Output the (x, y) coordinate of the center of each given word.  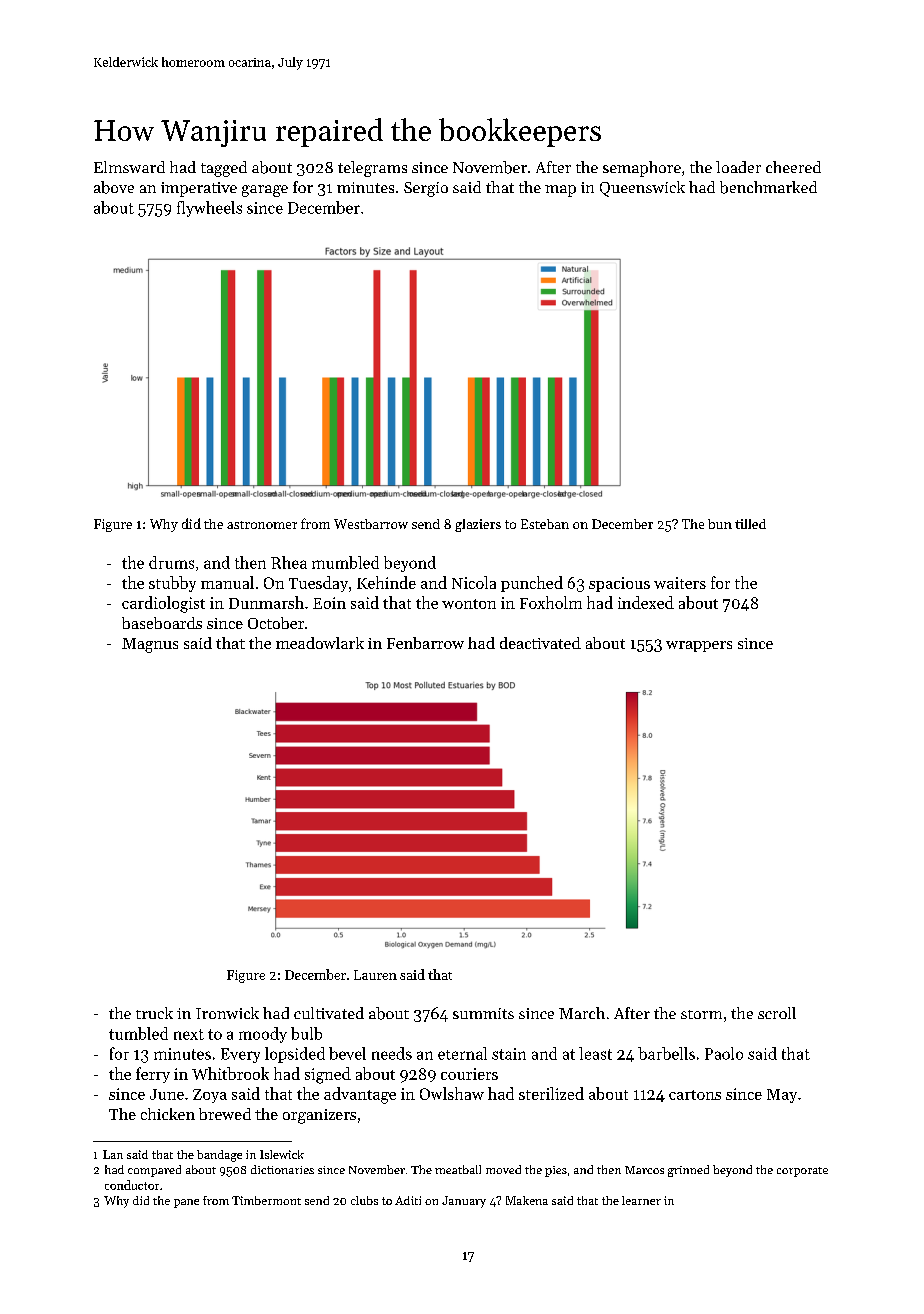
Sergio (426, 189)
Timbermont (266, 1200)
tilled (750, 524)
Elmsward (129, 167)
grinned (688, 1171)
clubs (364, 1200)
